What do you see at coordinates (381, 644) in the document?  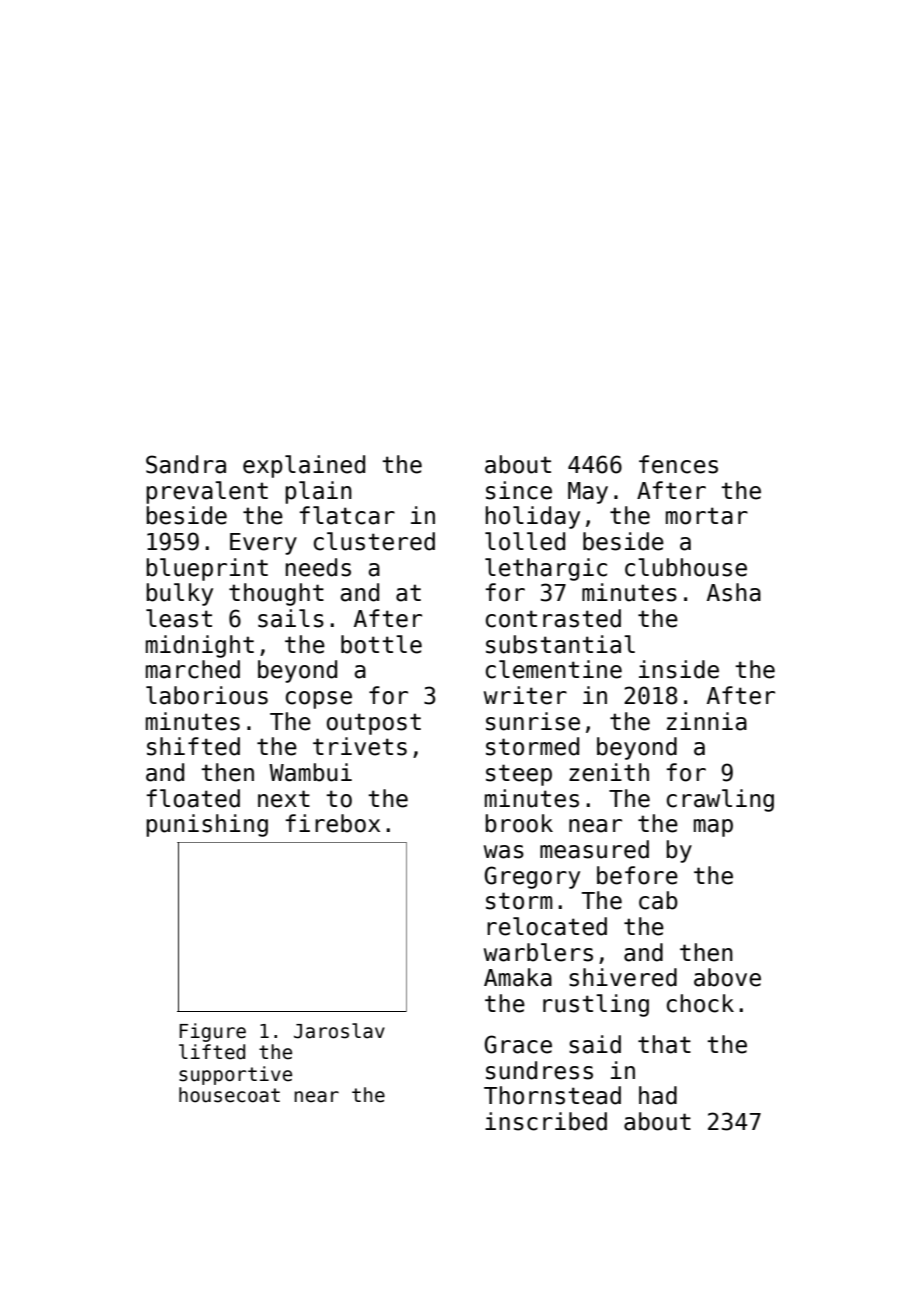 I see `bottle` at bounding box center [381, 644].
